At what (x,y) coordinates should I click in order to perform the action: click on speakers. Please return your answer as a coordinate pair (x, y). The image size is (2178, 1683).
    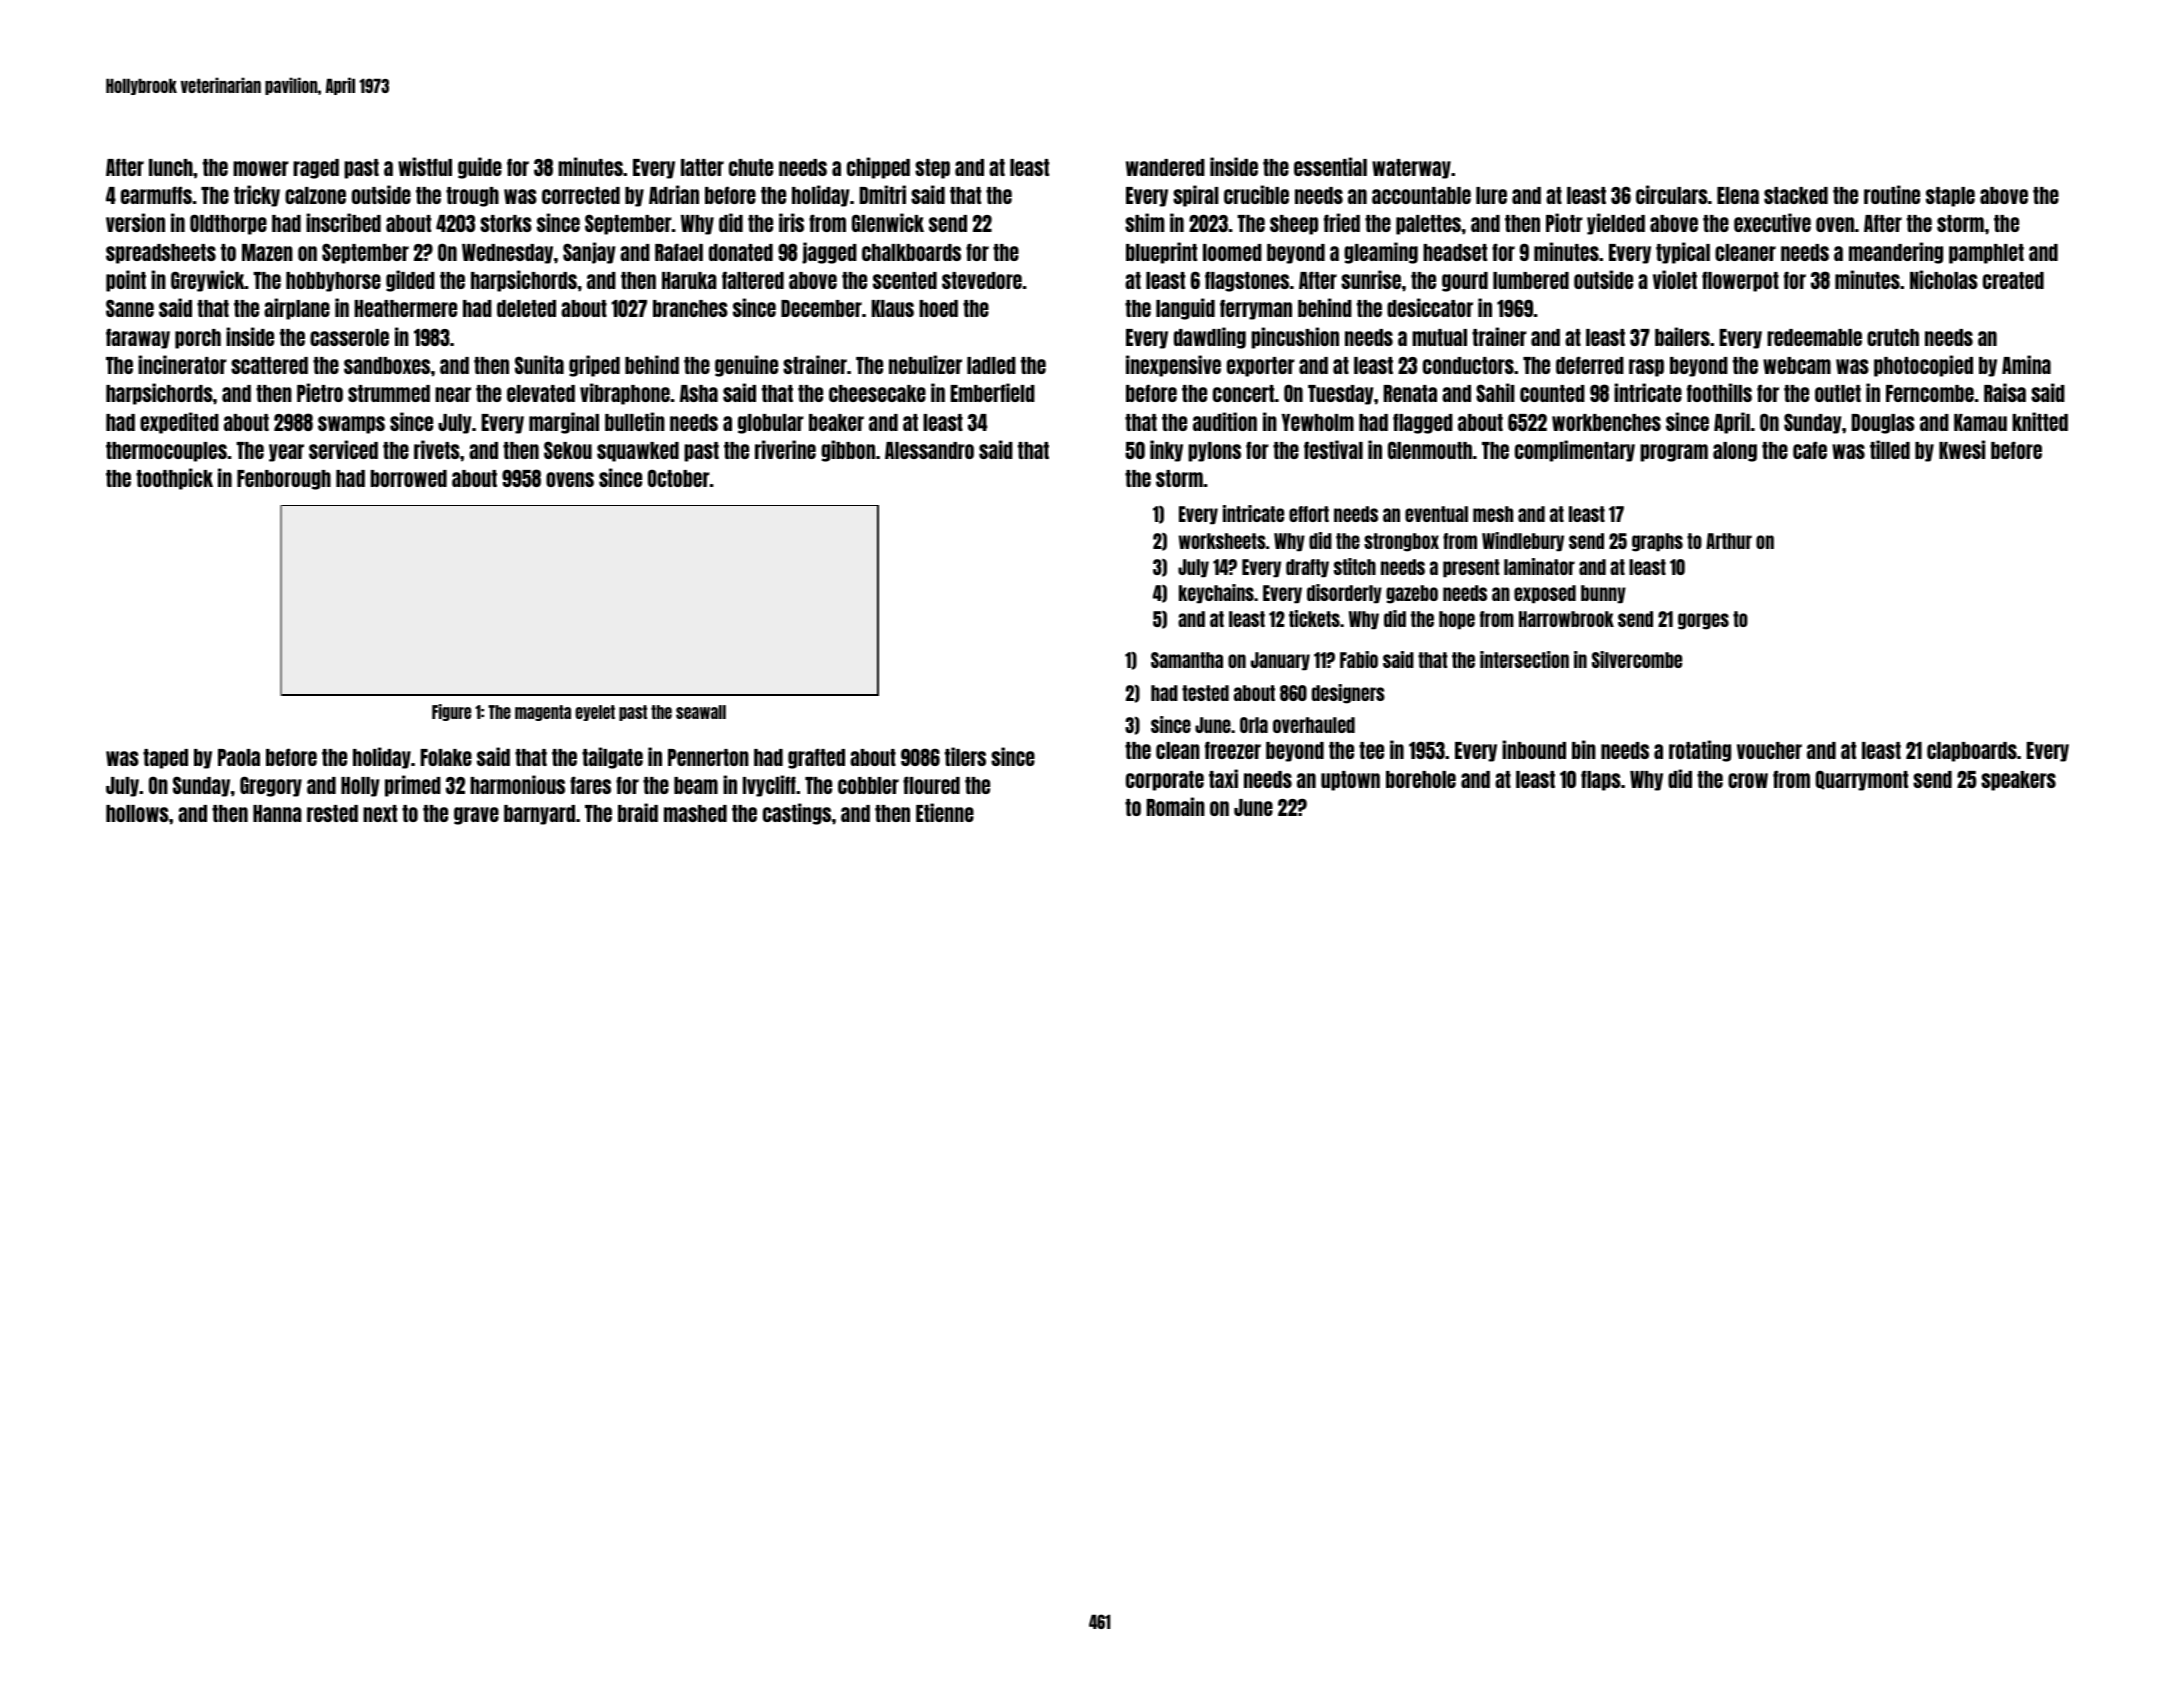
    Looking at the image, I should click on (2018, 781).
